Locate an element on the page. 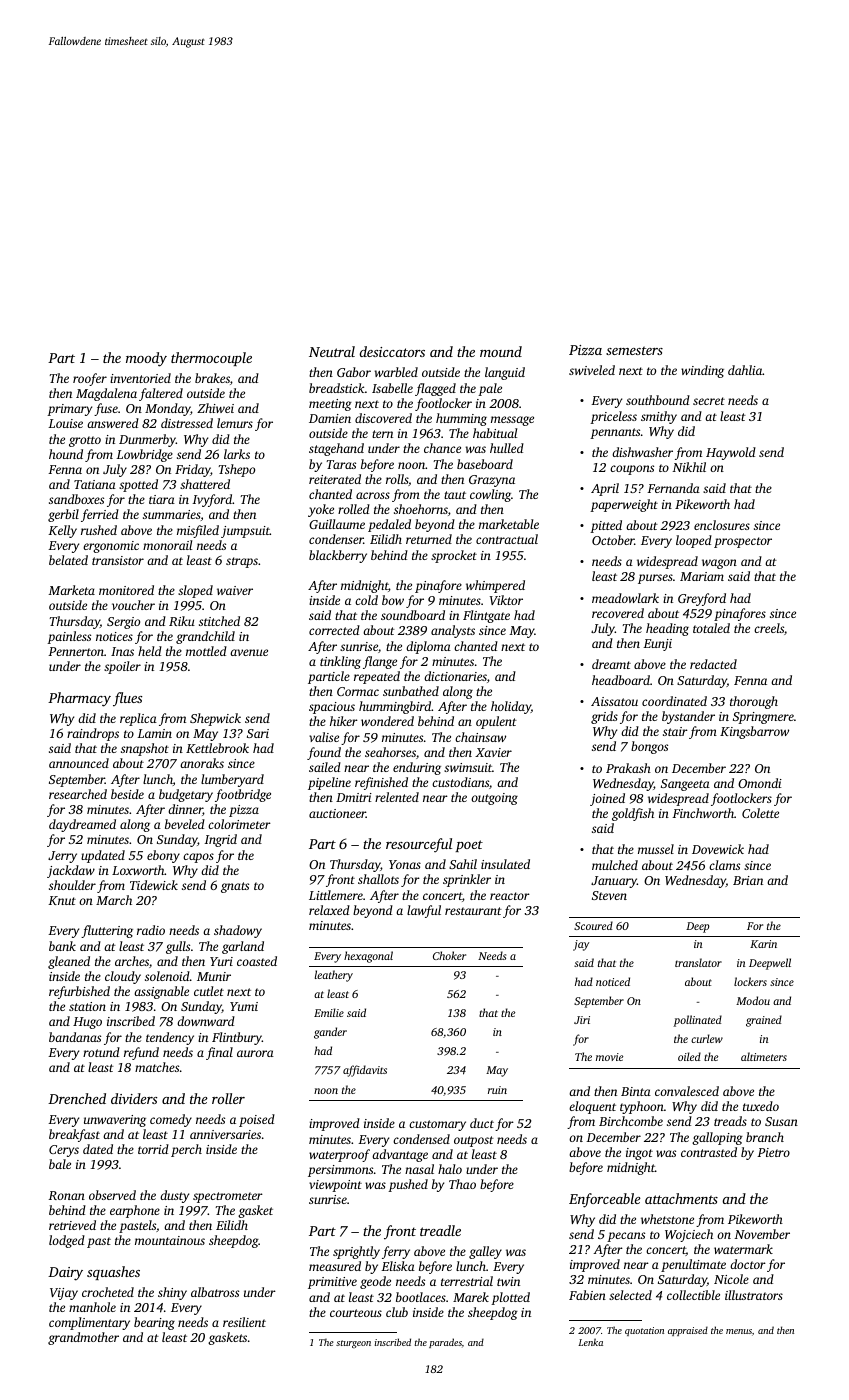 This page has width=849, height=1400. courteous is located at coordinates (356, 1313).
